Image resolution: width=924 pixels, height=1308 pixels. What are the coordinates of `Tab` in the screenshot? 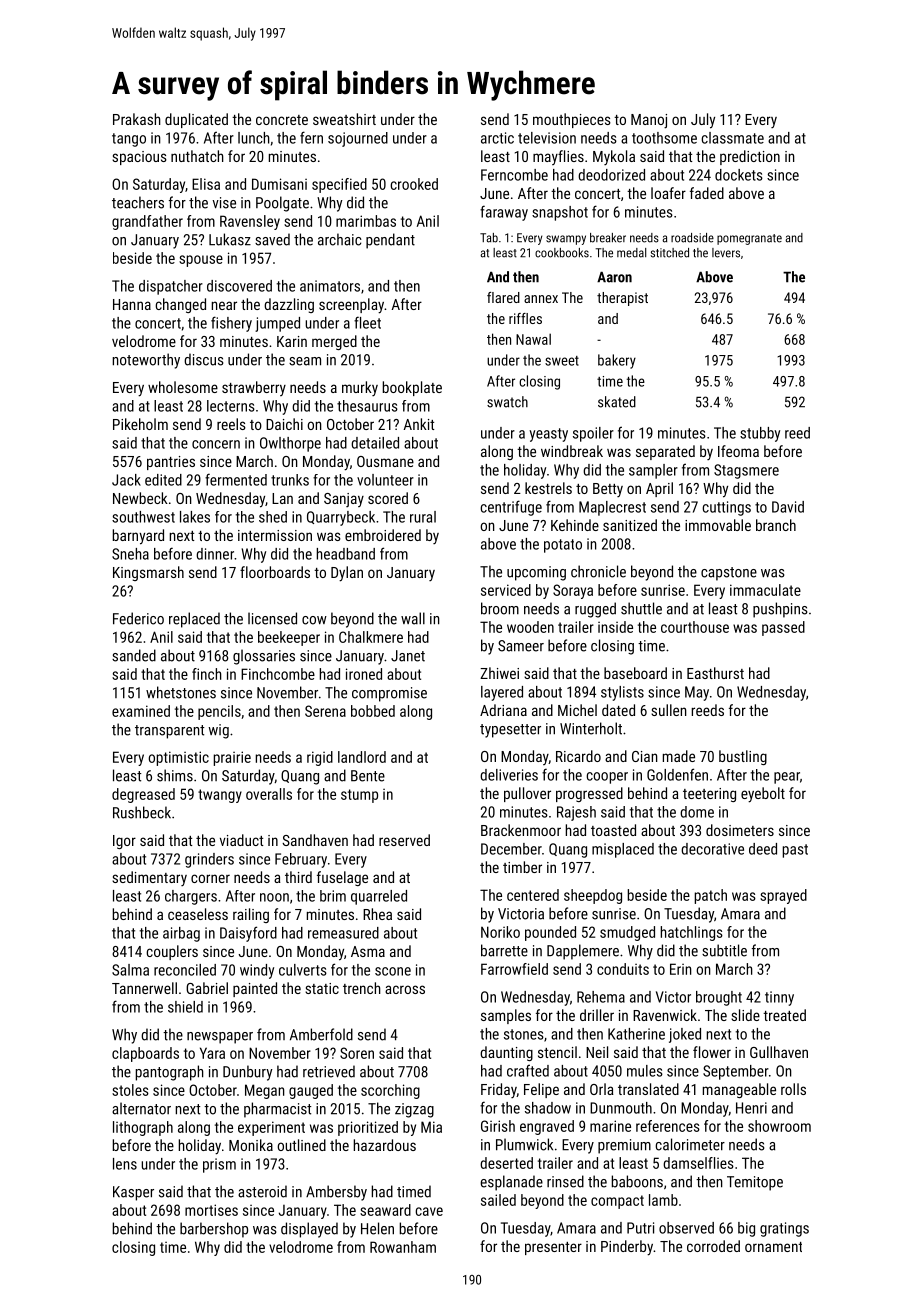 It's located at (489, 238).
